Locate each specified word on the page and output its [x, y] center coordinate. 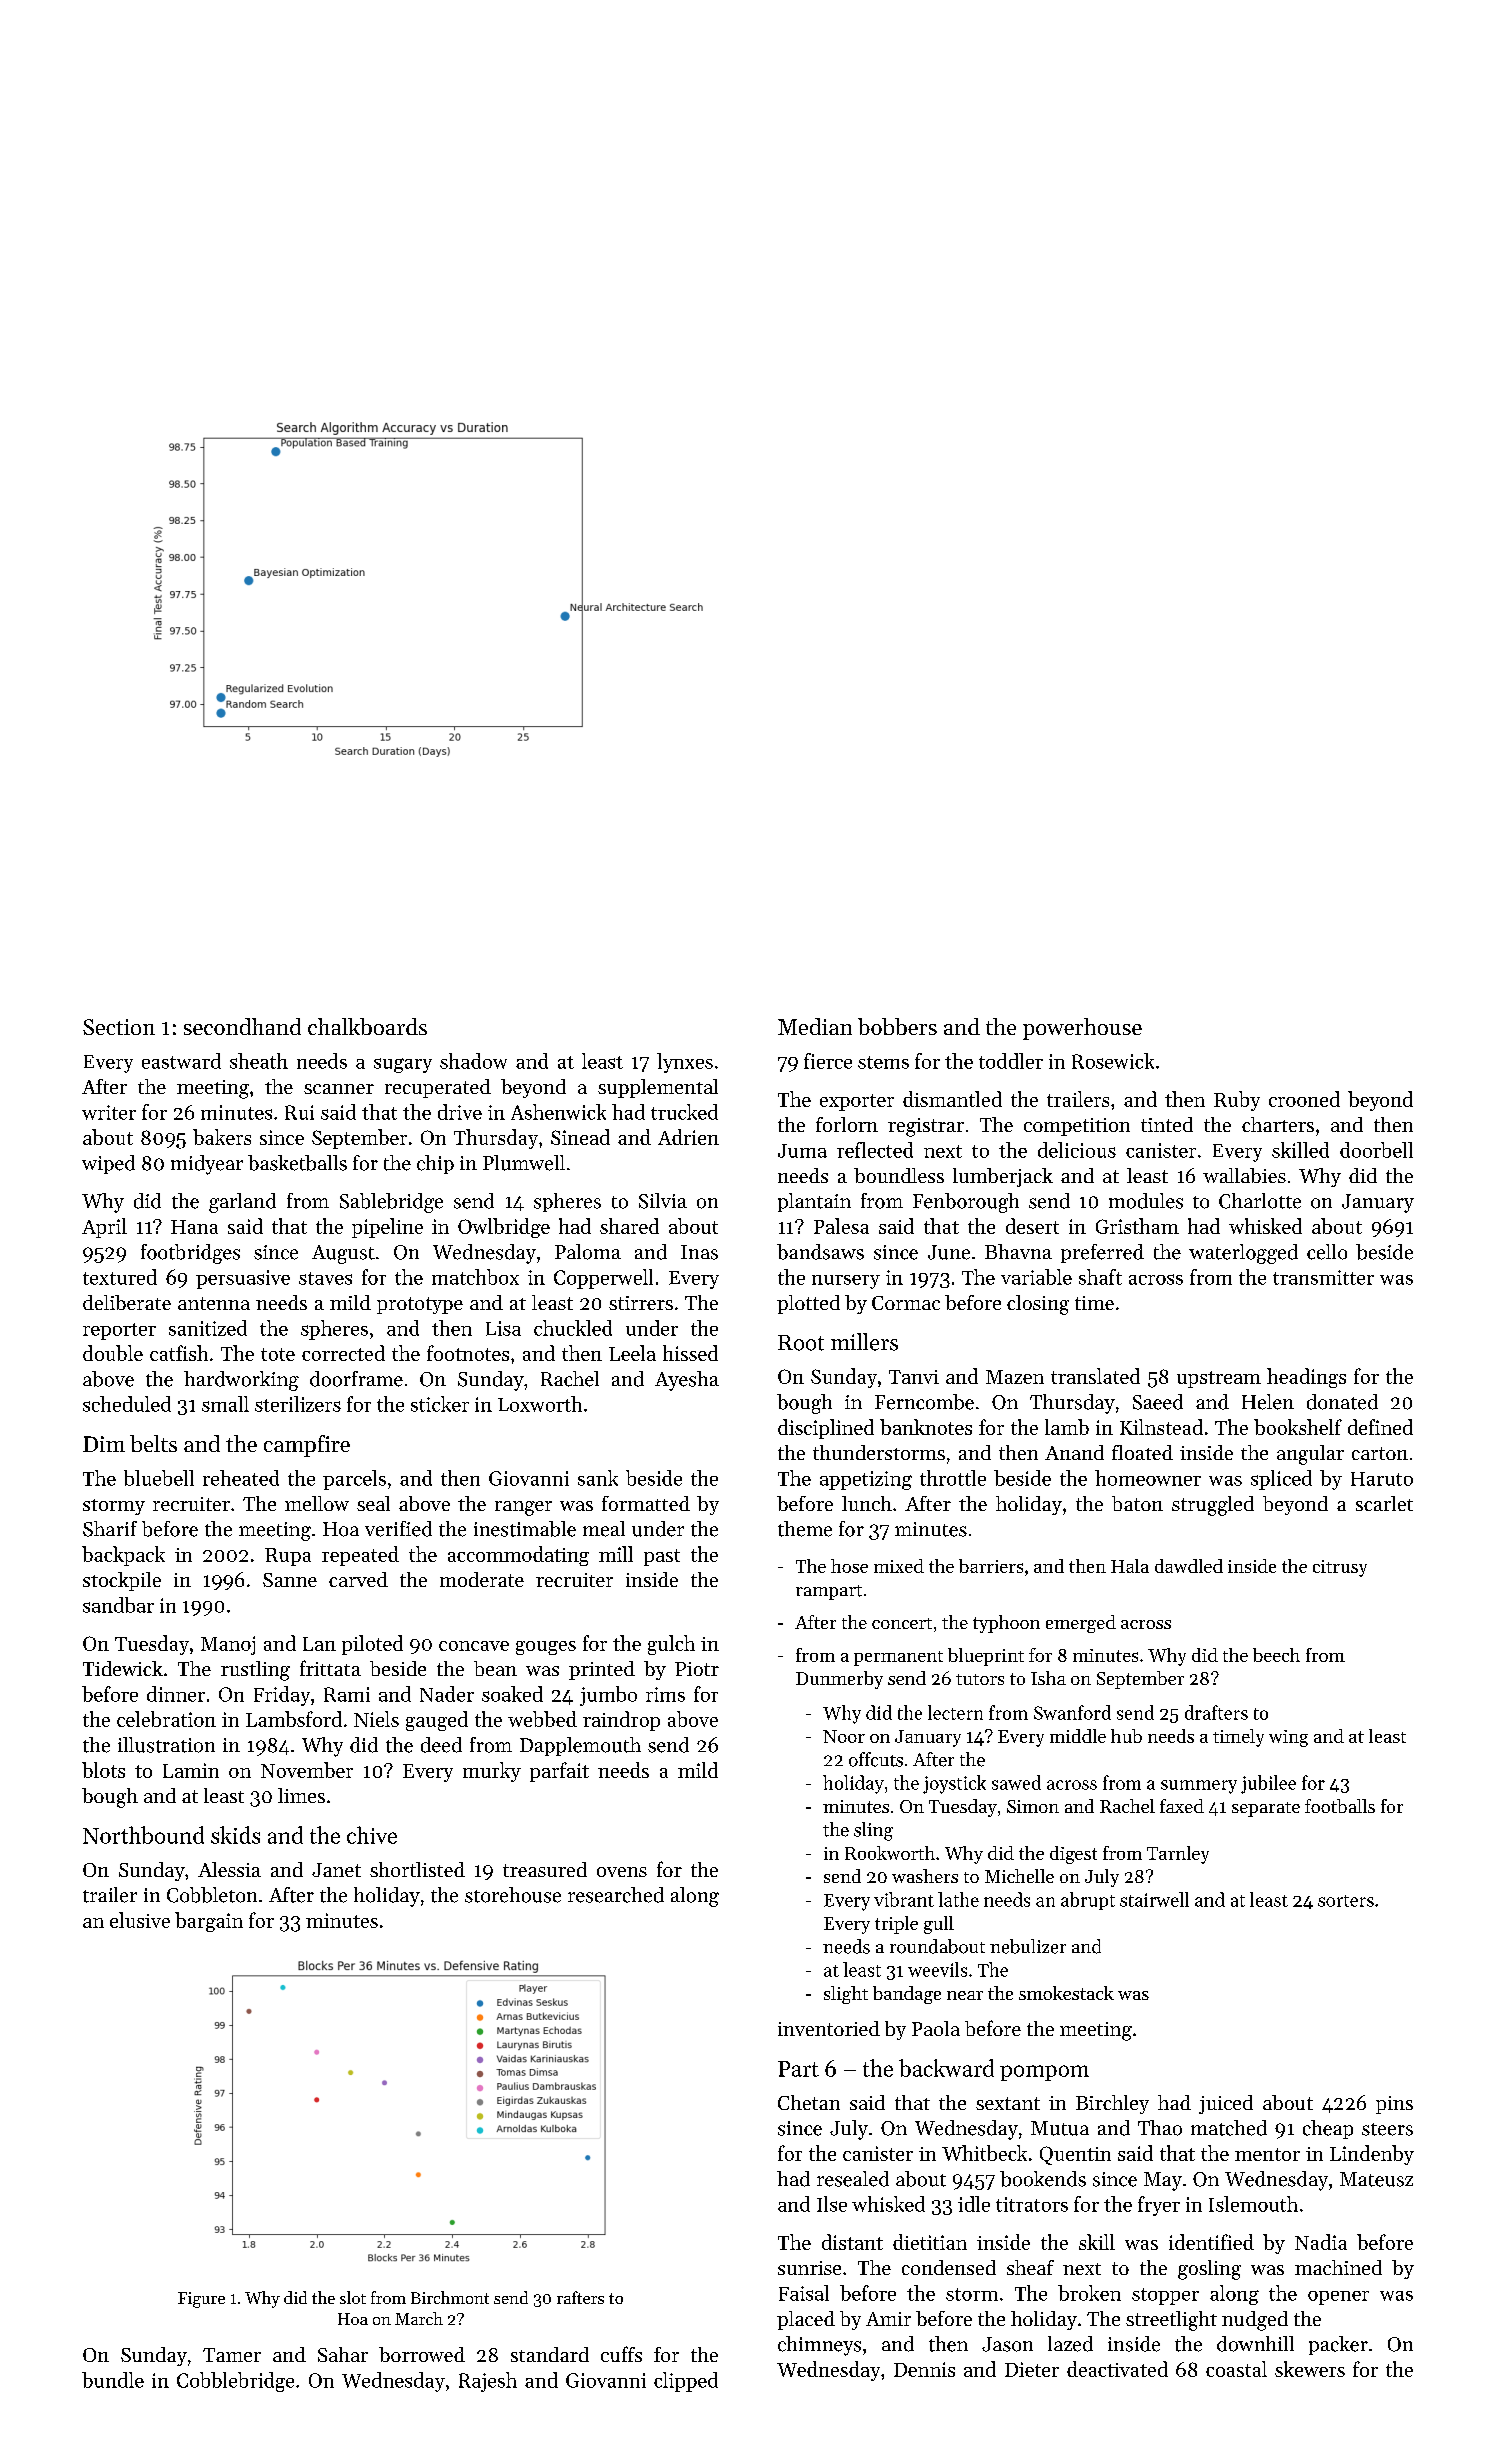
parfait [559, 1772]
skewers [1310, 2369]
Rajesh [488, 2382]
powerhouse [1082, 1029]
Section [119, 1027]
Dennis [924, 2369]
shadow [473, 1061]
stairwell [1154, 1899]
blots [103, 1770]
